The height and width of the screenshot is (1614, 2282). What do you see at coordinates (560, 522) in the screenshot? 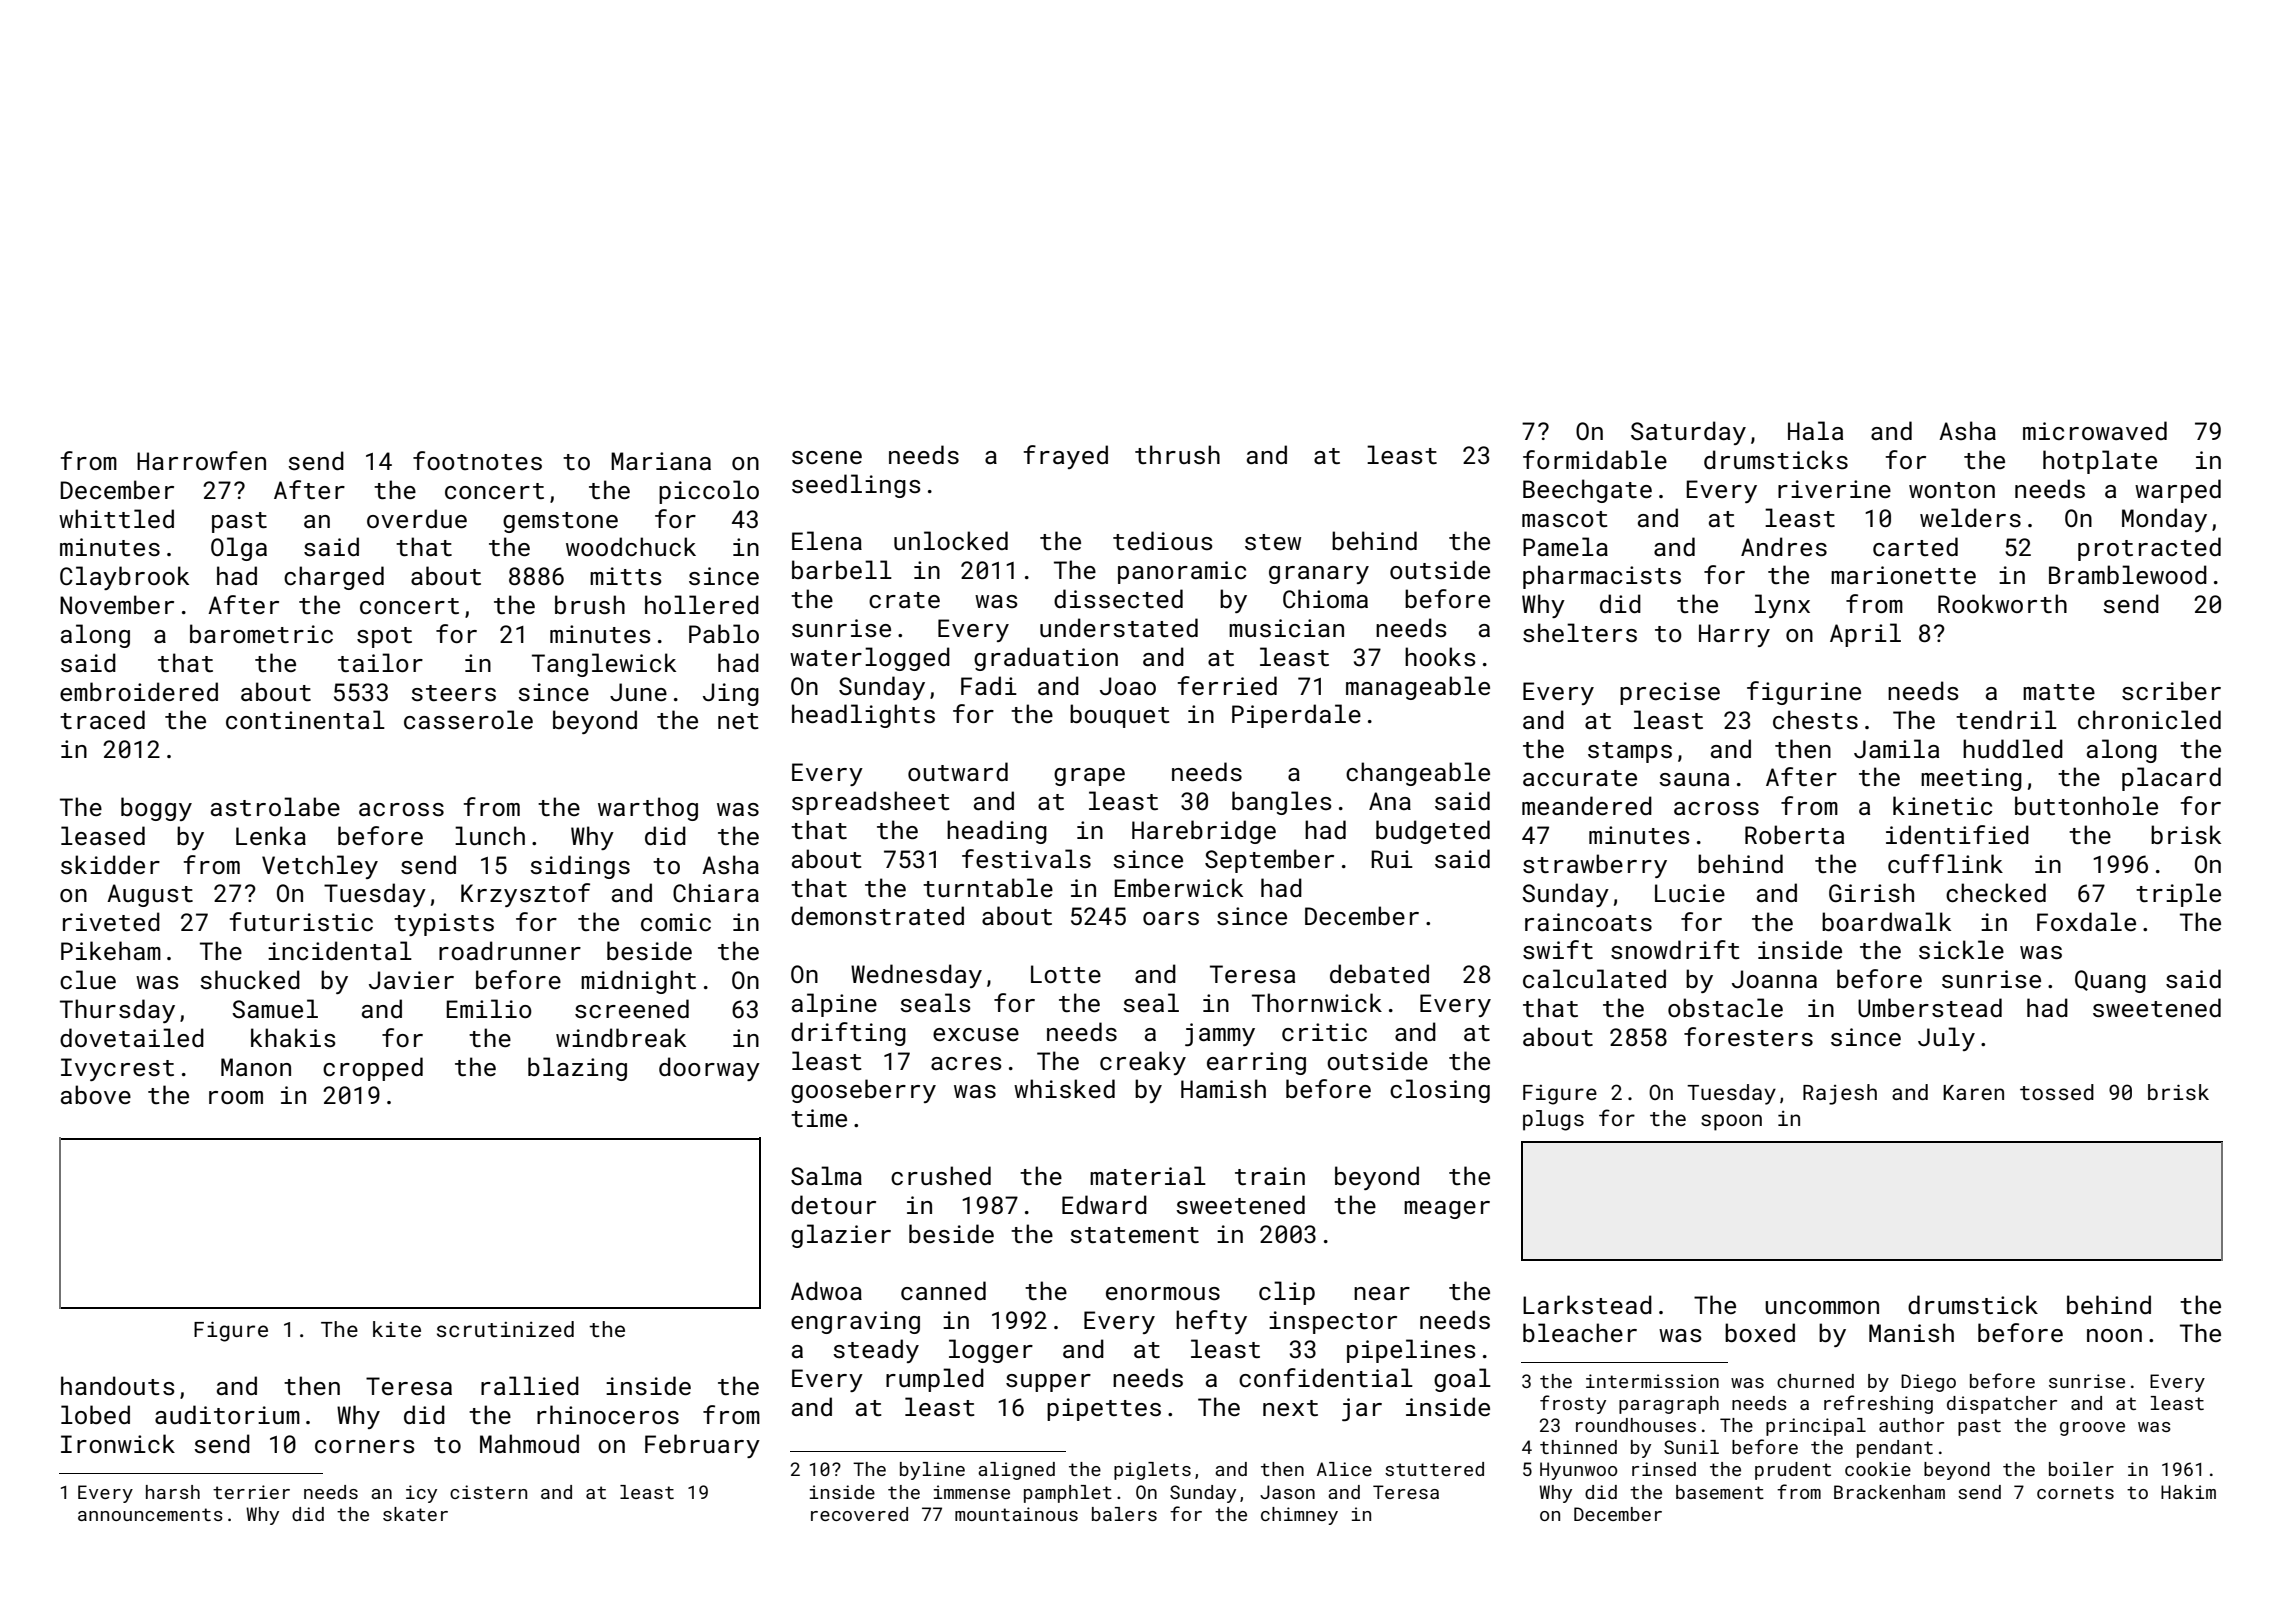
I see `gemstone` at bounding box center [560, 522].
